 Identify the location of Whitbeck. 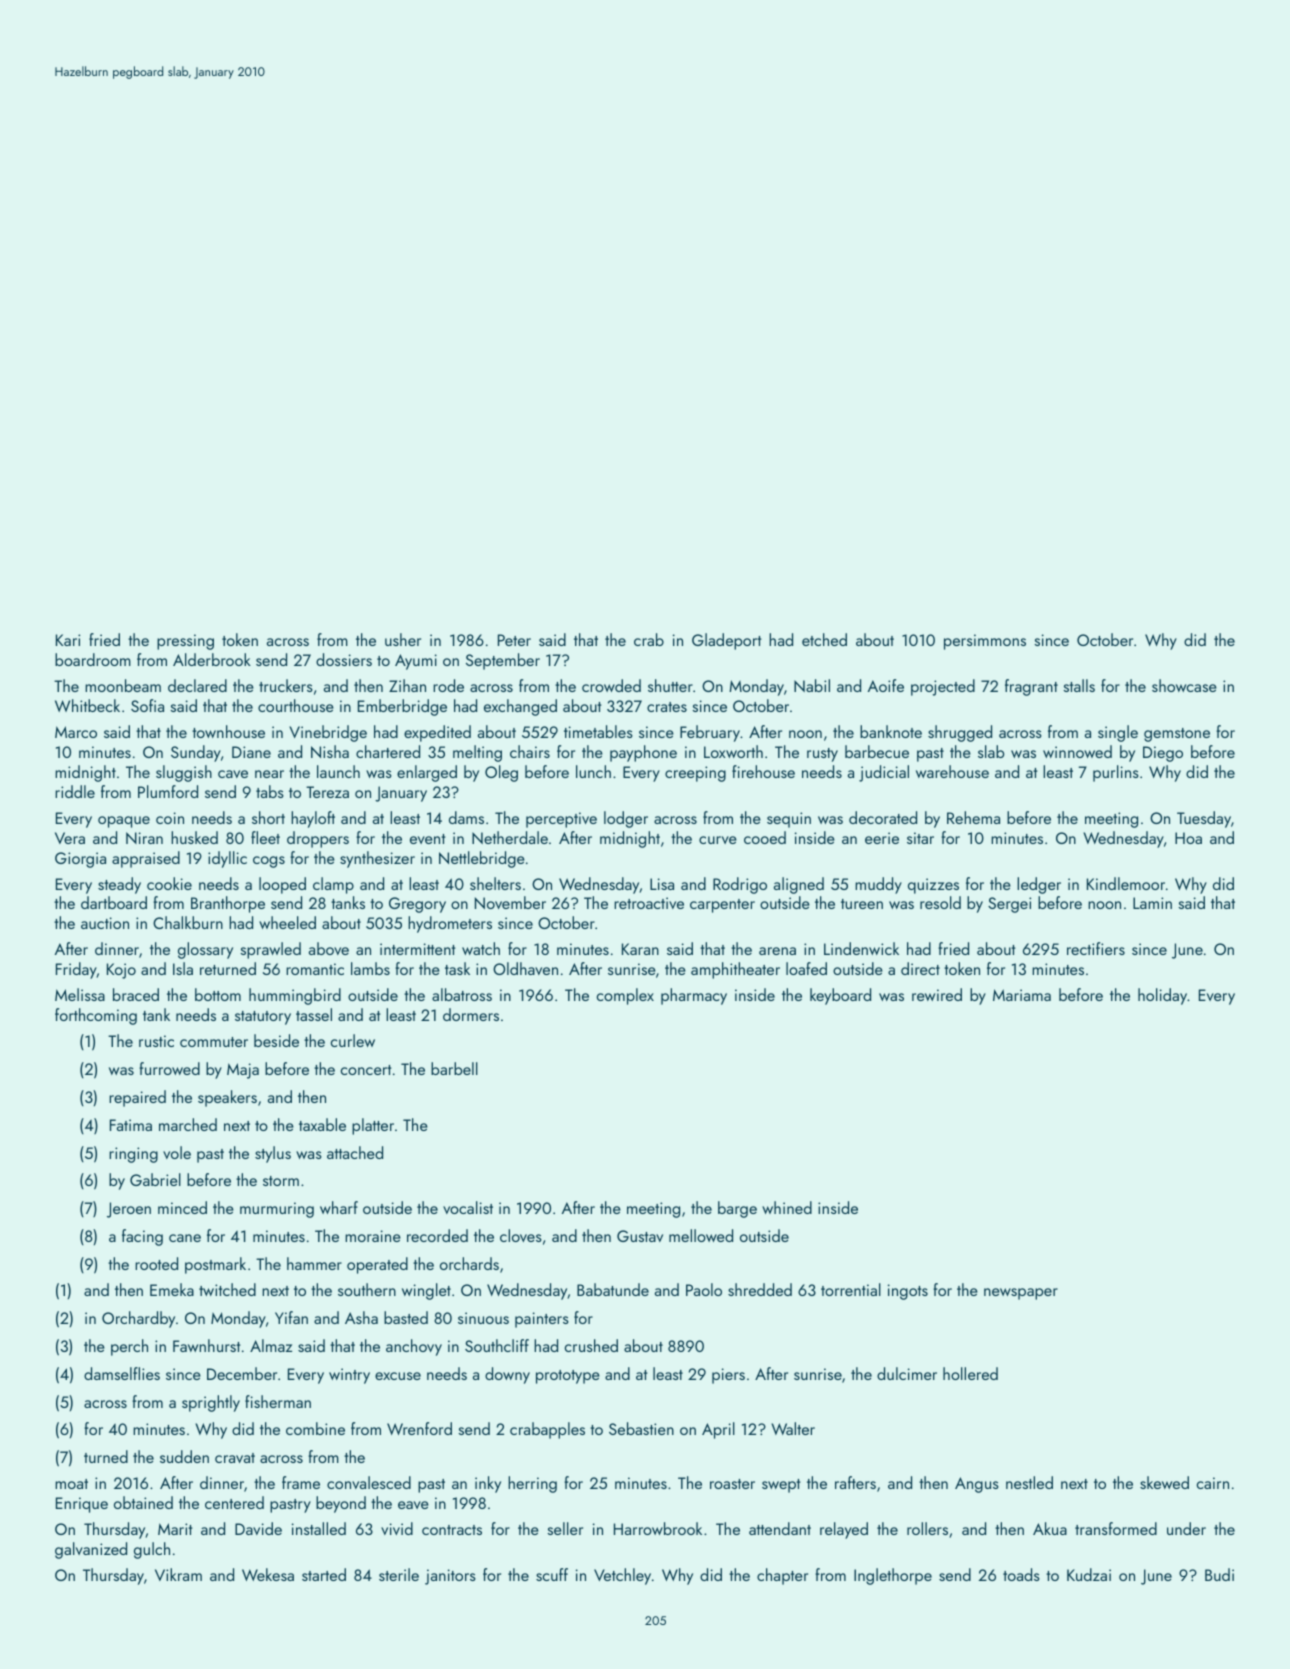
(87, 705).
